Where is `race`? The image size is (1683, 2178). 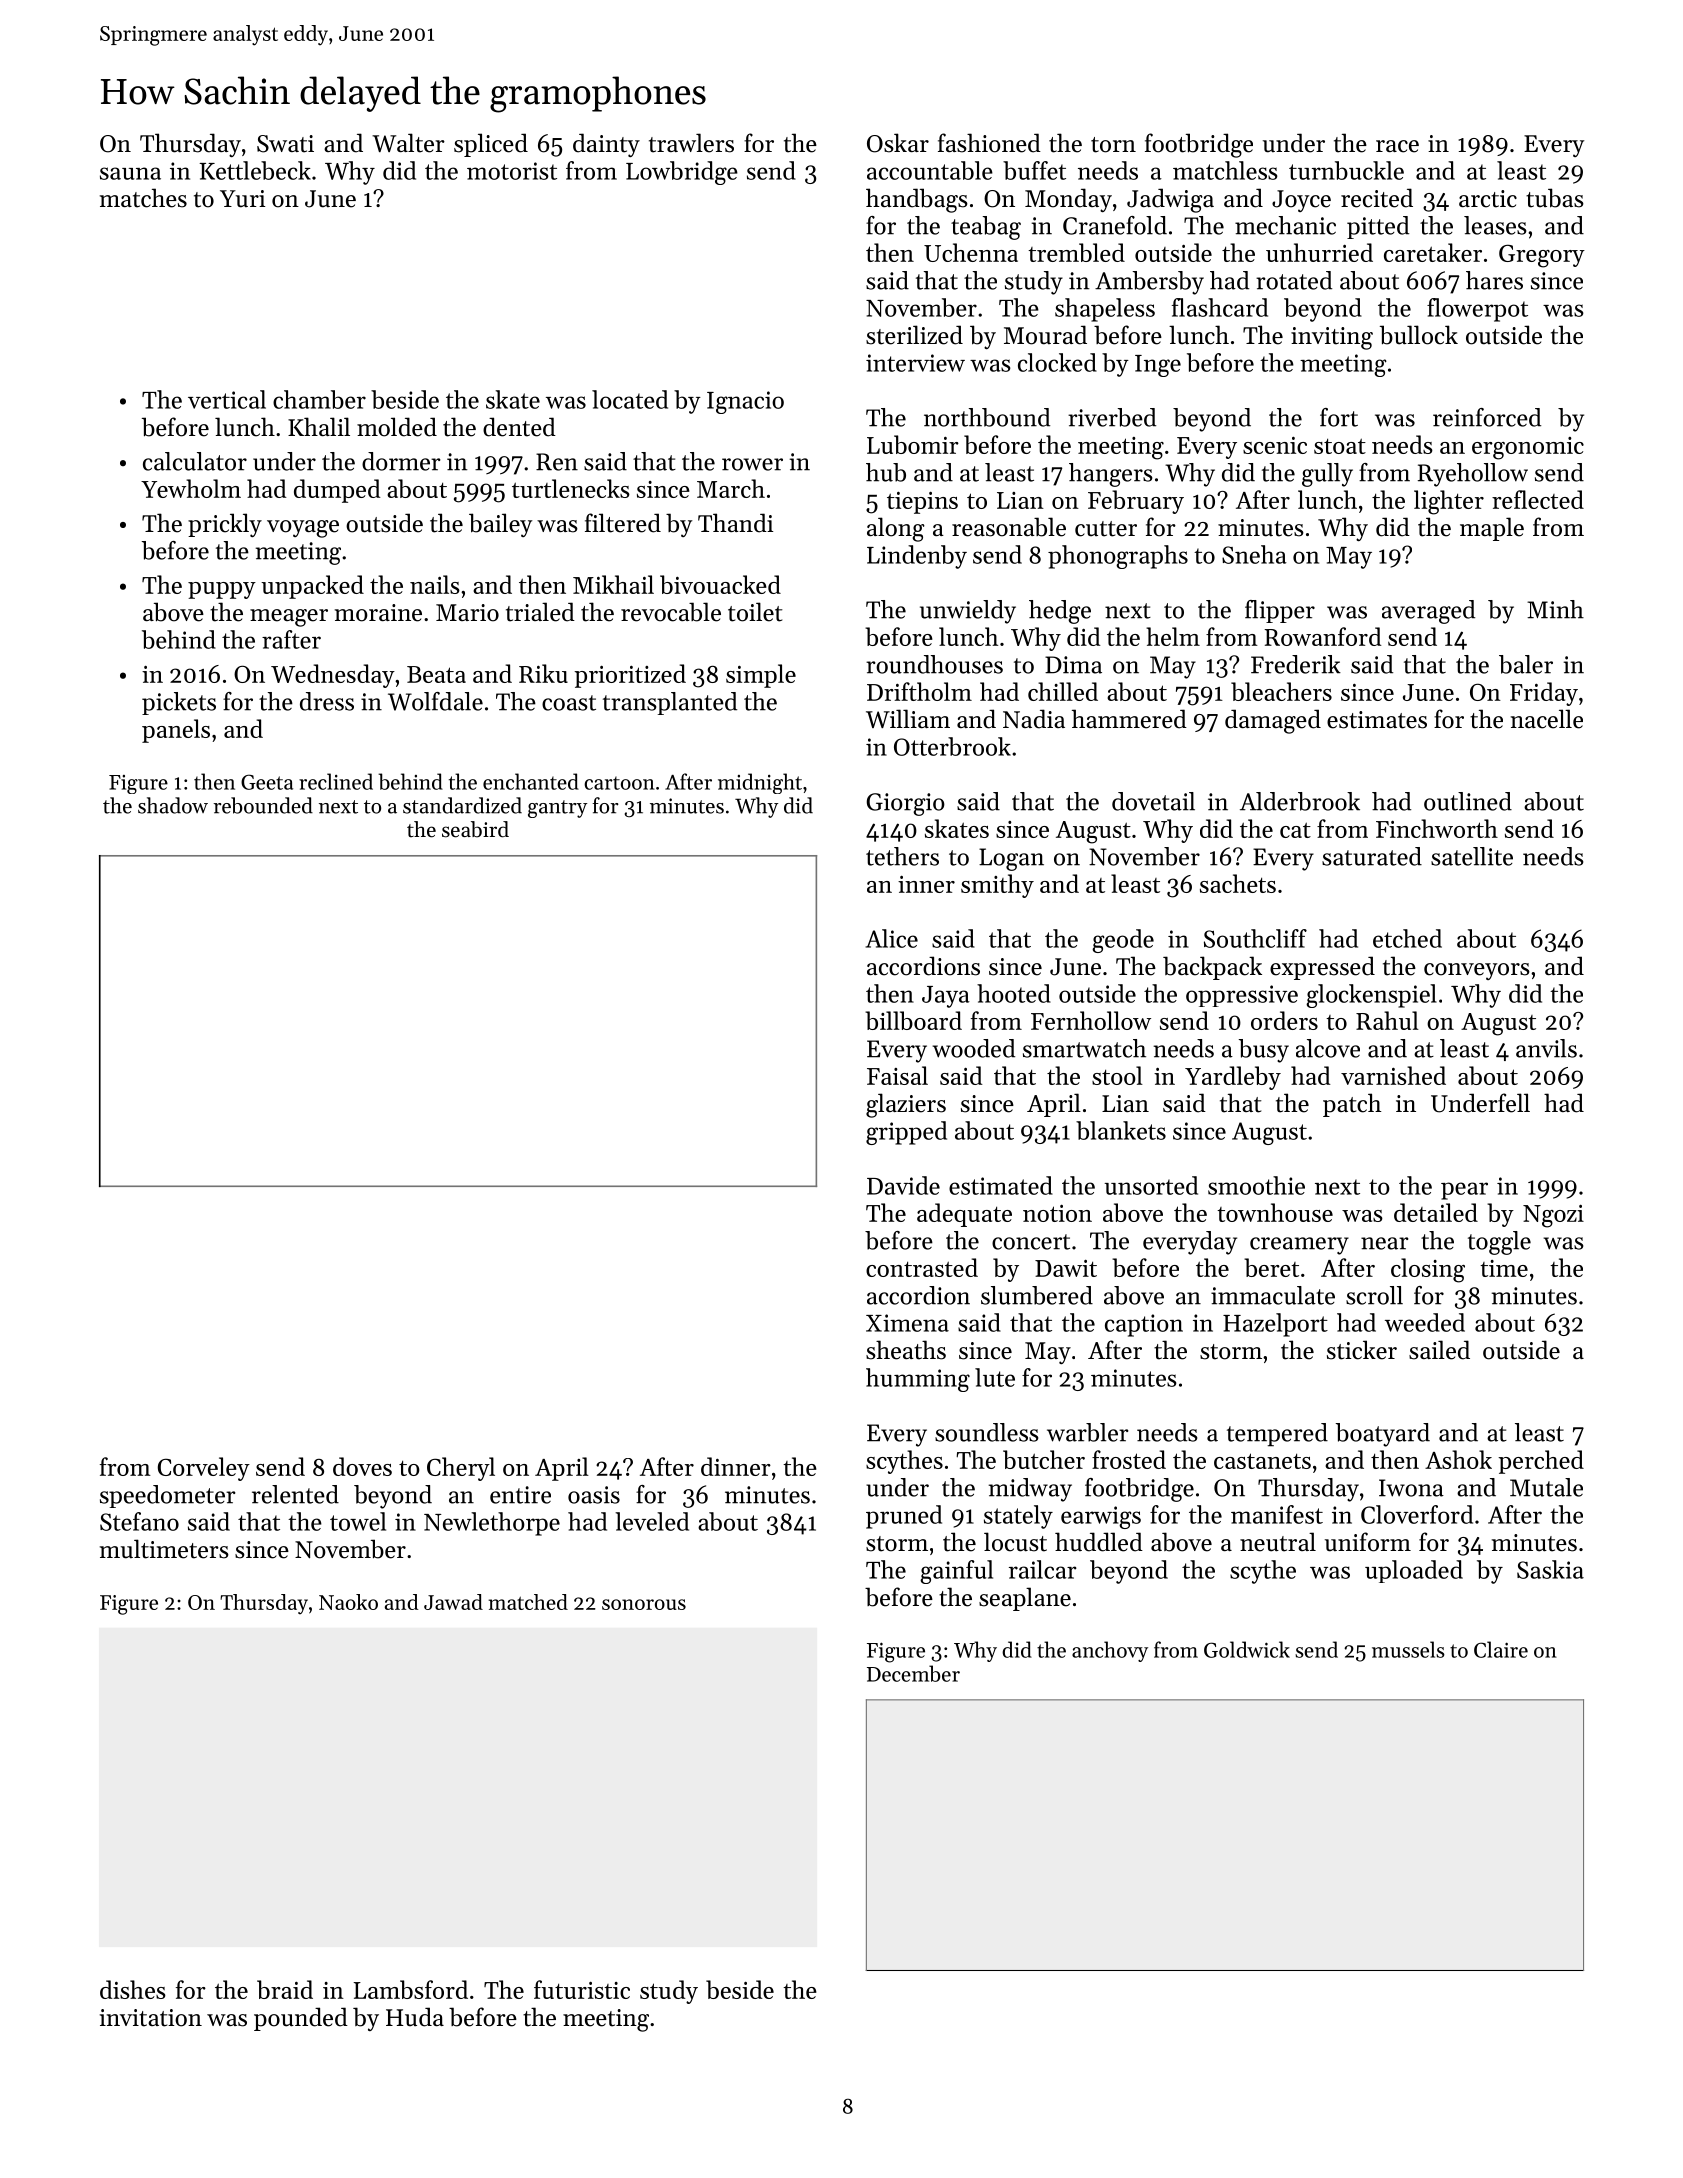
race is located at coordinates (1397, 146).
